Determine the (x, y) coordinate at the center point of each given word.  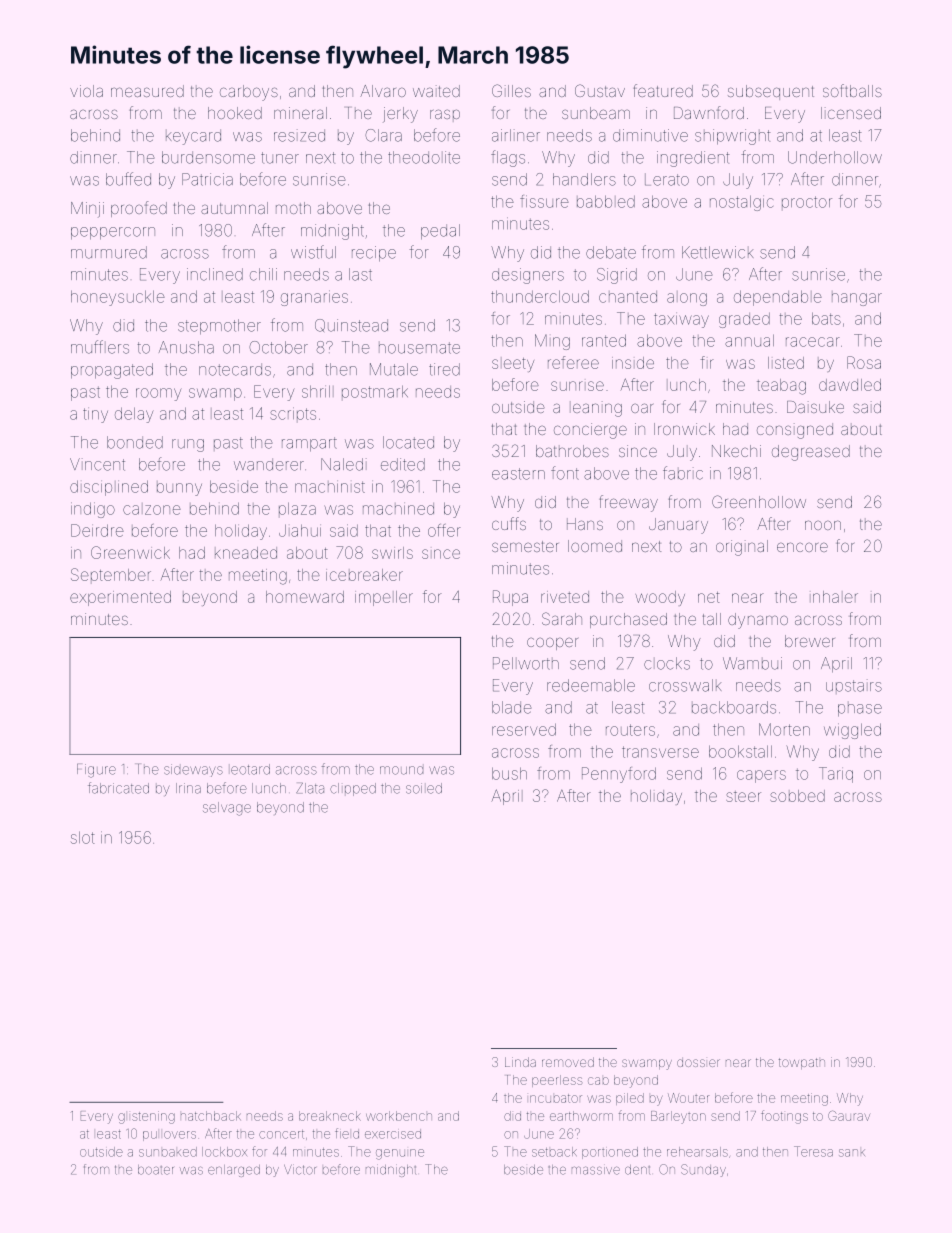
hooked (235, 113)
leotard (250, 769)
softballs (852, 90)
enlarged (234, 1171)
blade (511, 707)
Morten (784, 729)
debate (611, 252)
